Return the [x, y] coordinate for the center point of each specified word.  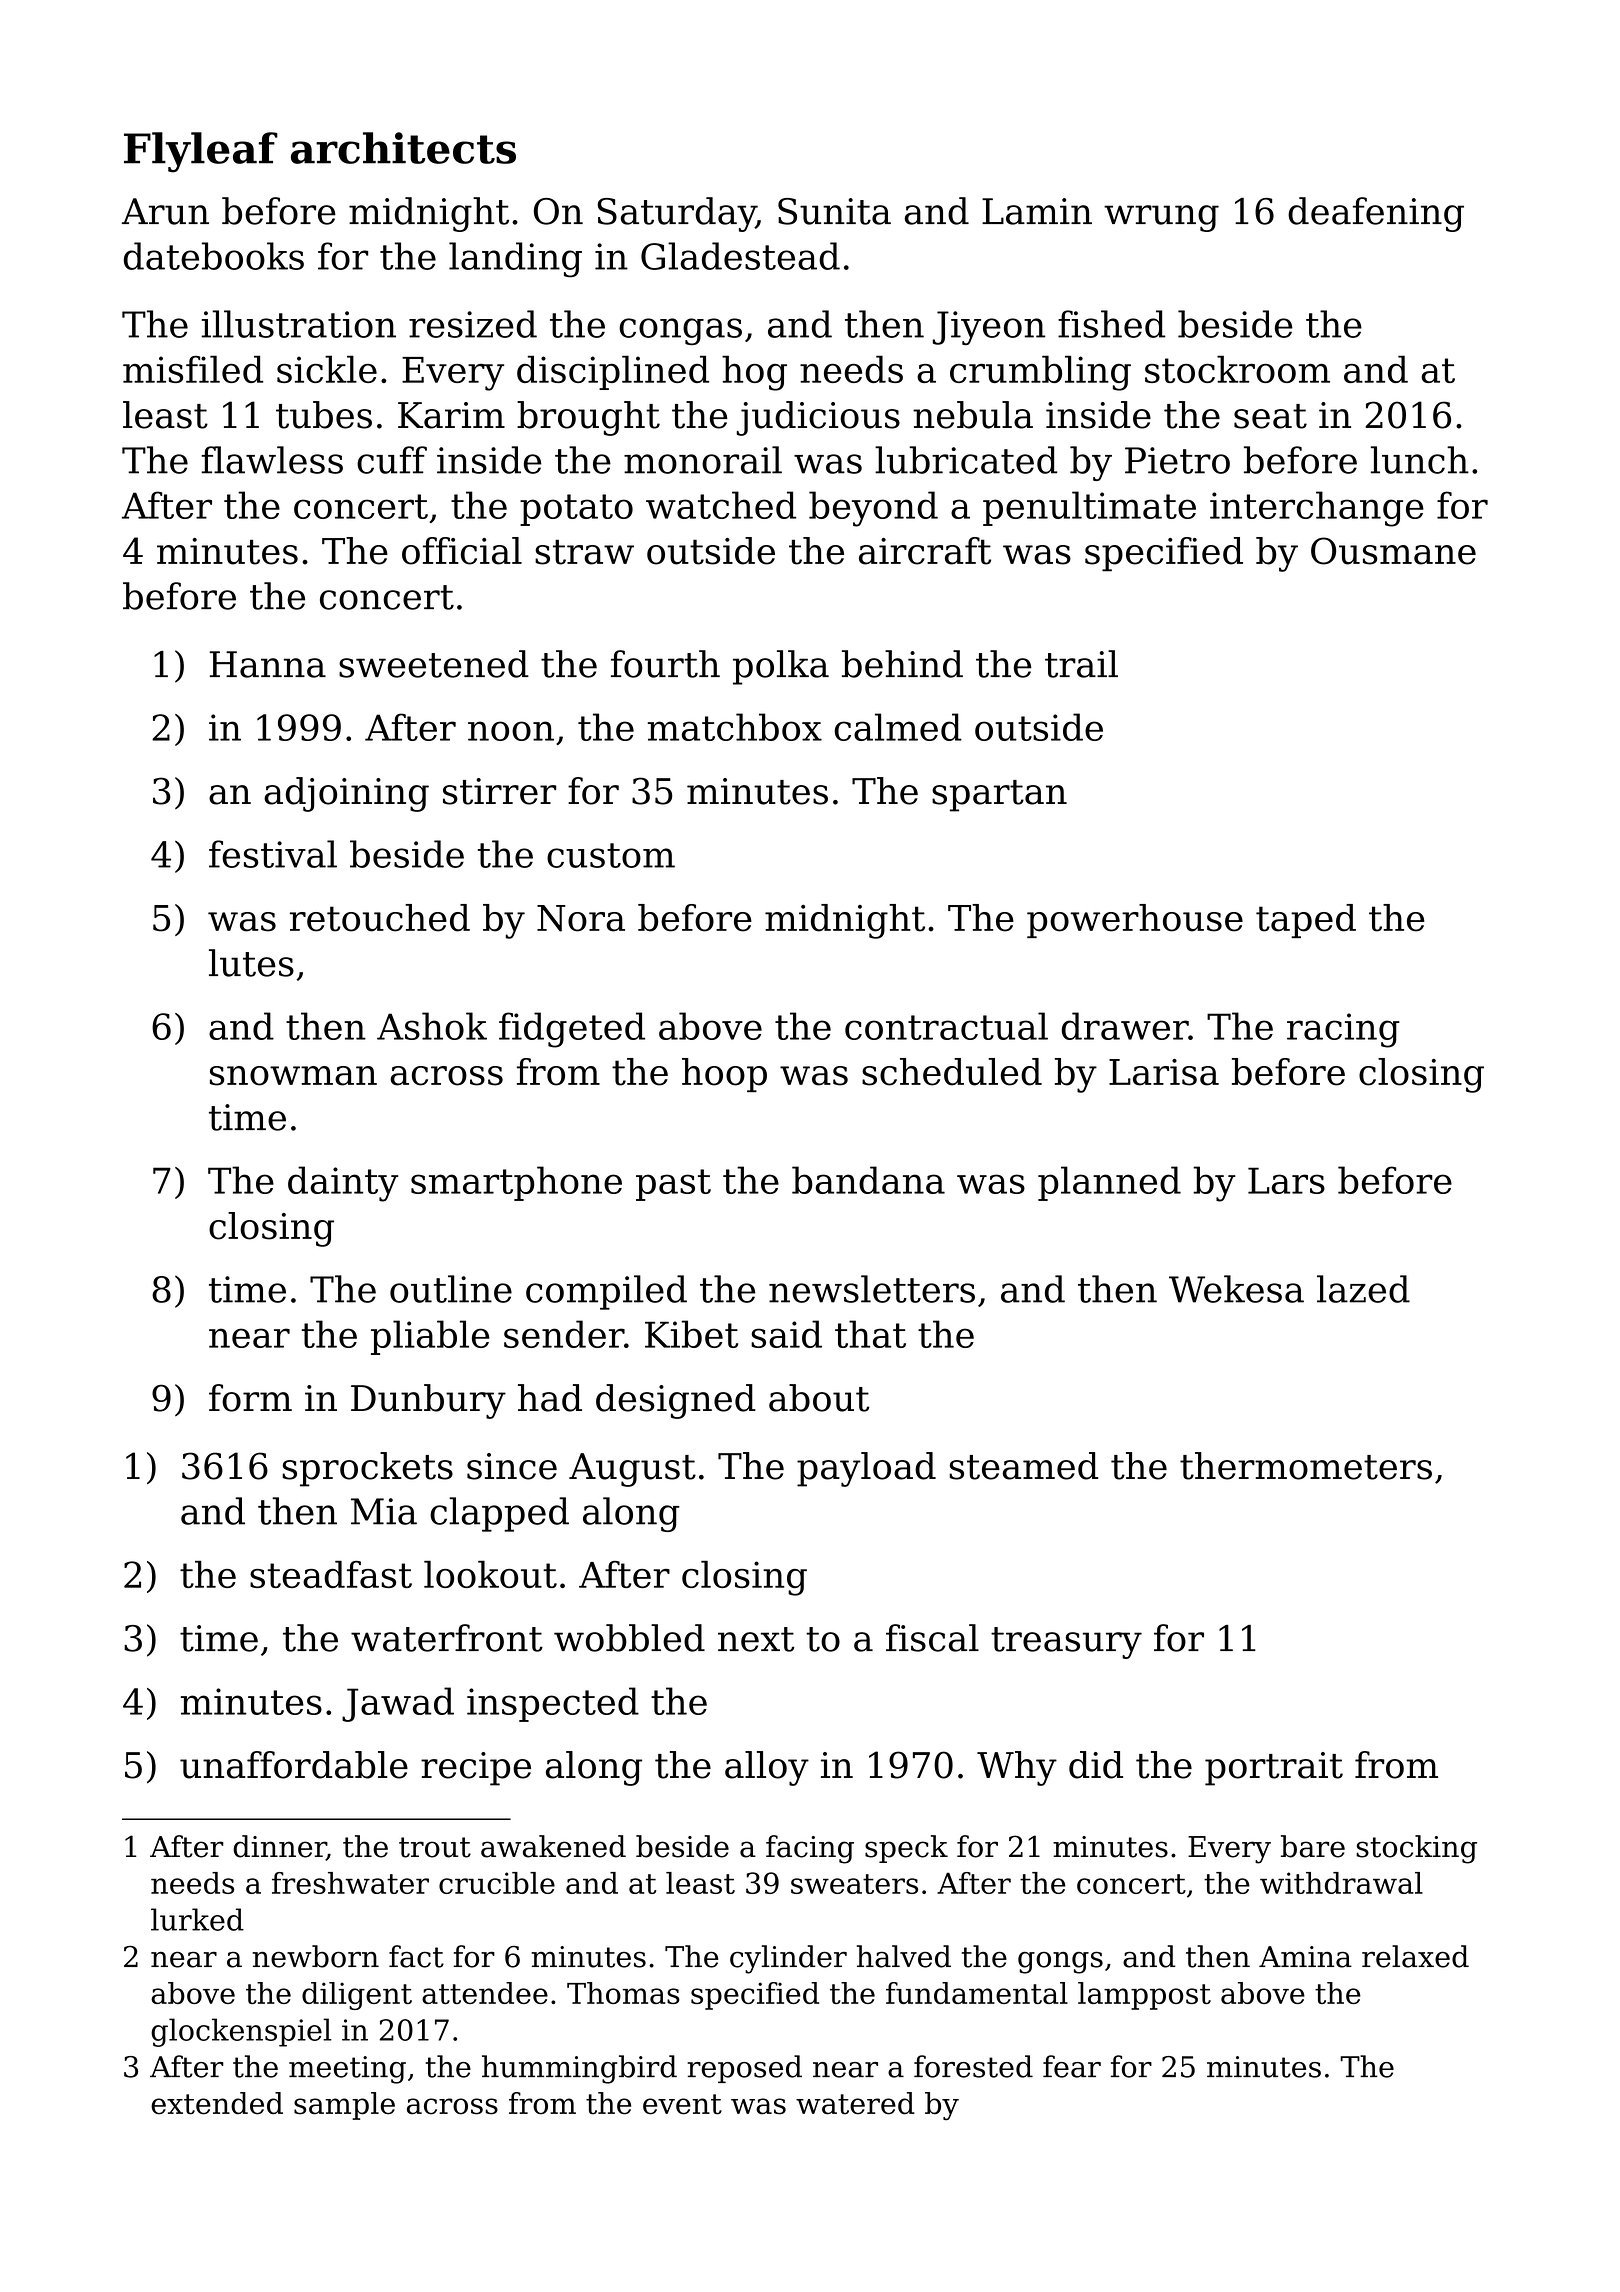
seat [1270, 416]
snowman [293, 1076]
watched [721, 505]
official [462, 551]
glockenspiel [241, 2032]
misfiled [193, 369]
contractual [946, 1026]
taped [1306, 921]
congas [680, 331]
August [632, 1470]
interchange [1317, 509]
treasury [1066, 1643]
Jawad [398, 1704]
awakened [553, 1846]
